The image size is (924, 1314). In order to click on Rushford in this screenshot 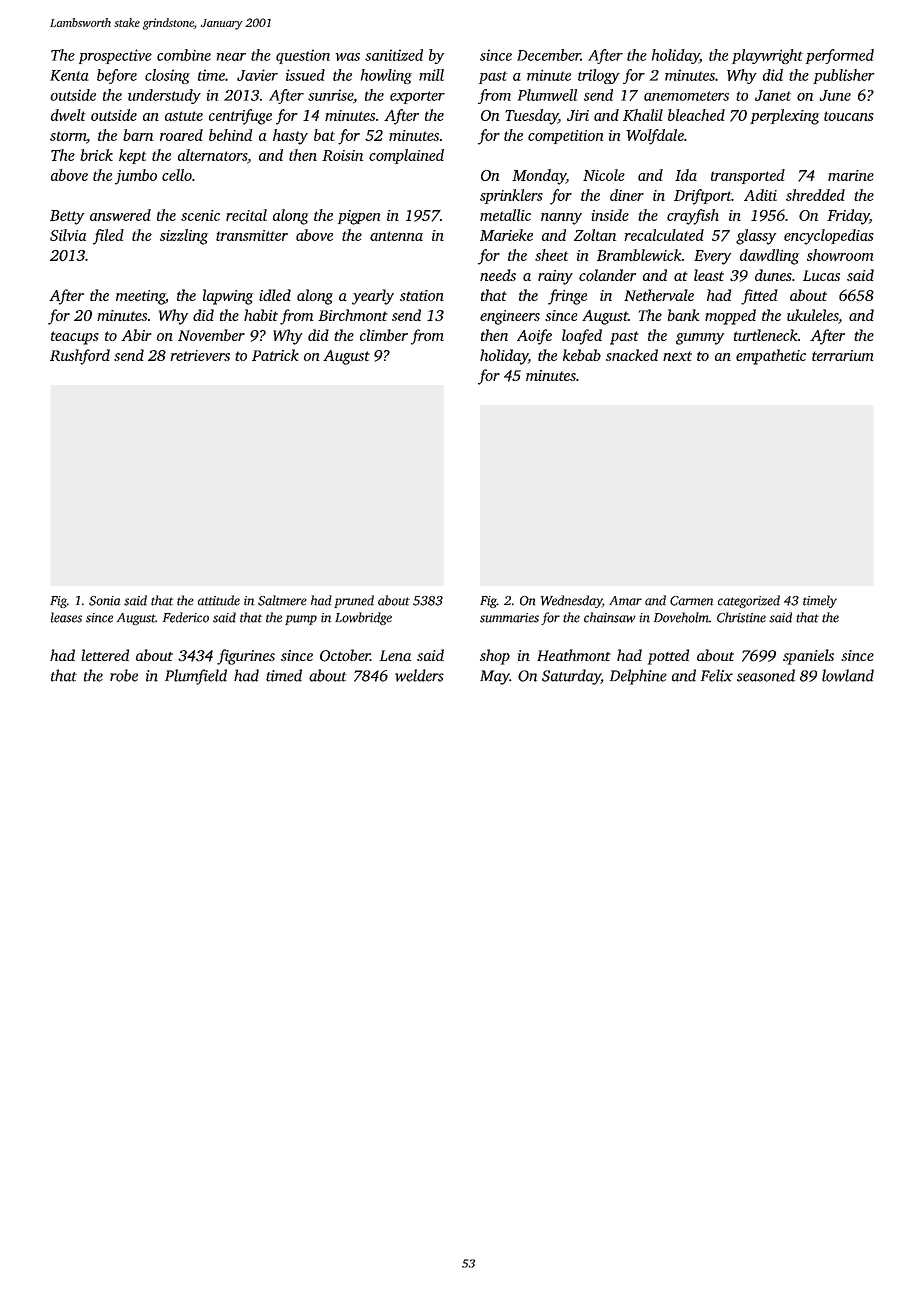, I will do `click(80, 357)`.
